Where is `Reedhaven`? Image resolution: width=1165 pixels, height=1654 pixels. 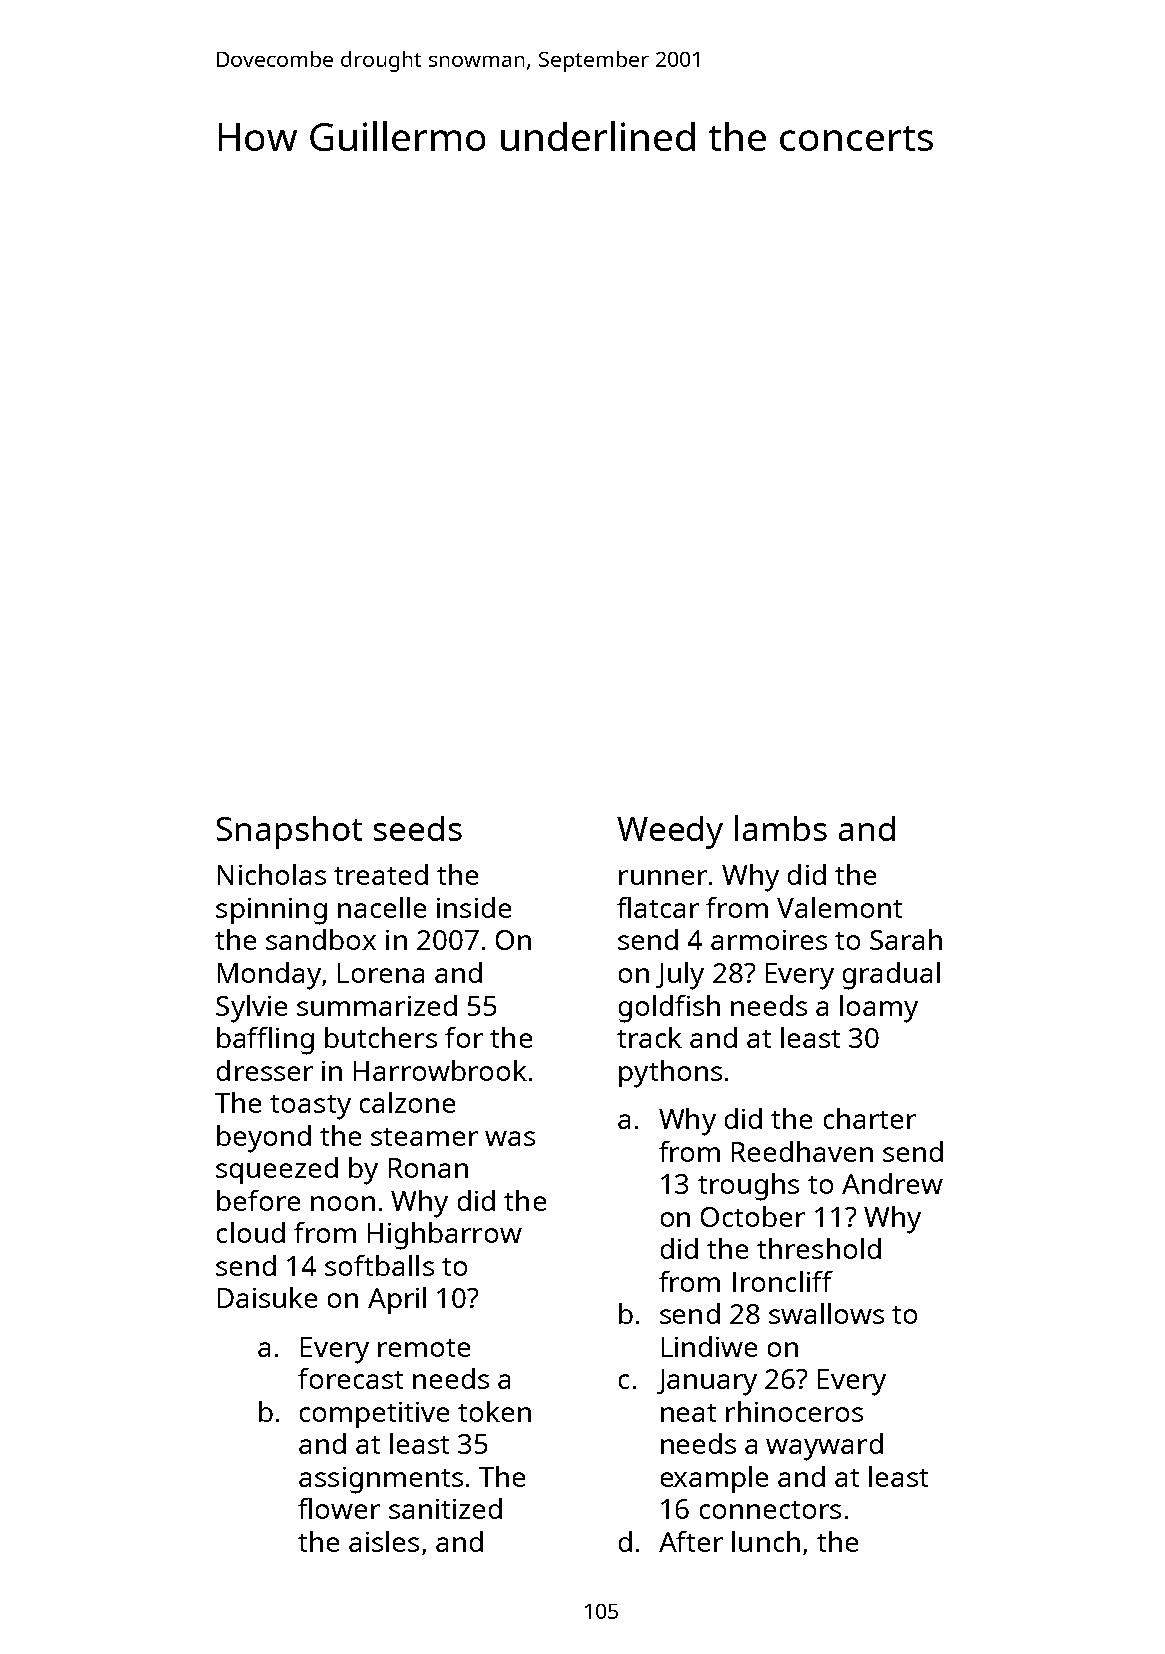
Reedhaven is located at coordinates (802, 1151).
